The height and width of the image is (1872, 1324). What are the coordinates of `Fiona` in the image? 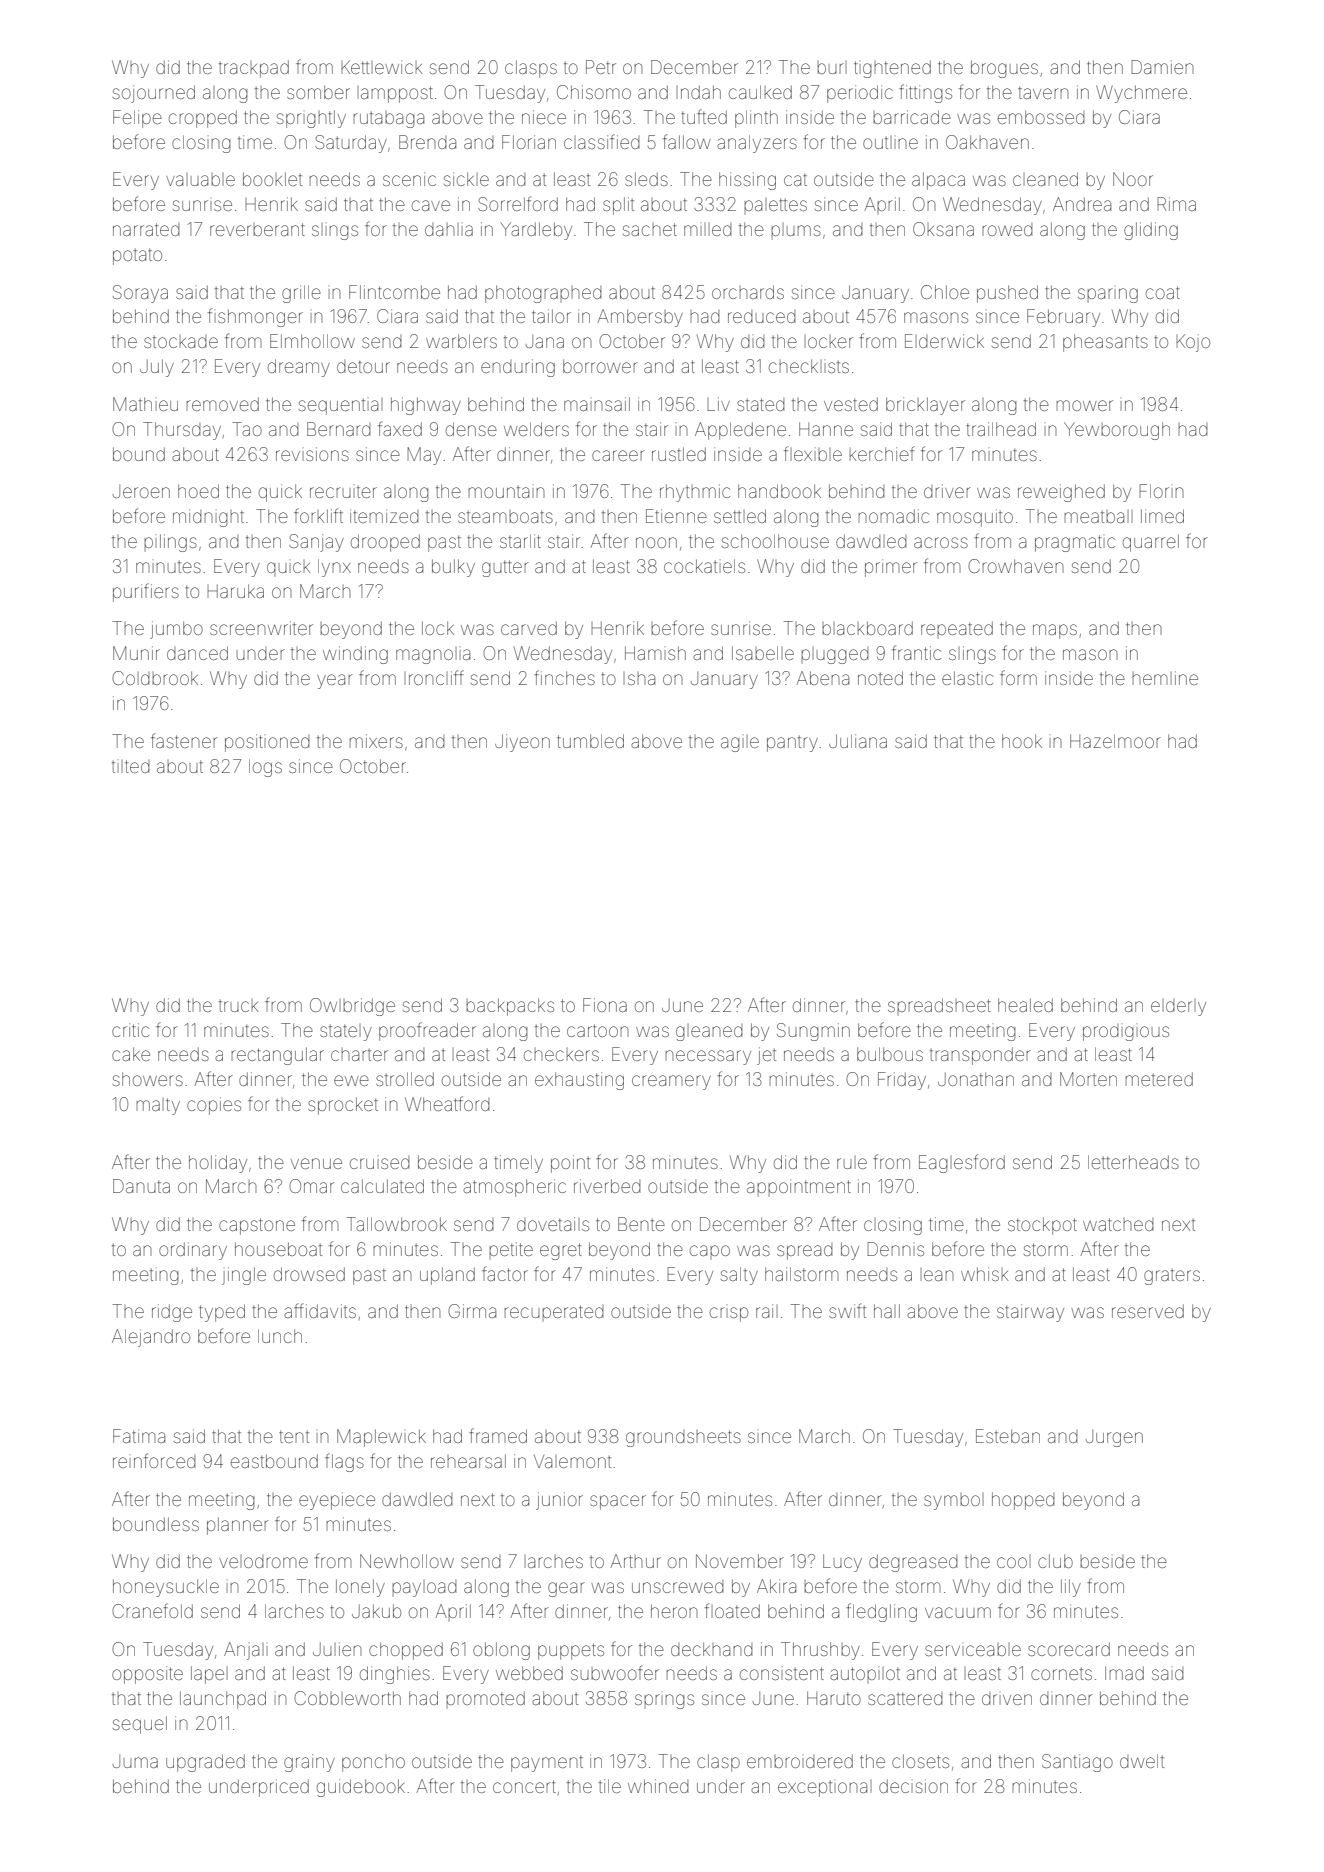 It's located at (605, 1005).
